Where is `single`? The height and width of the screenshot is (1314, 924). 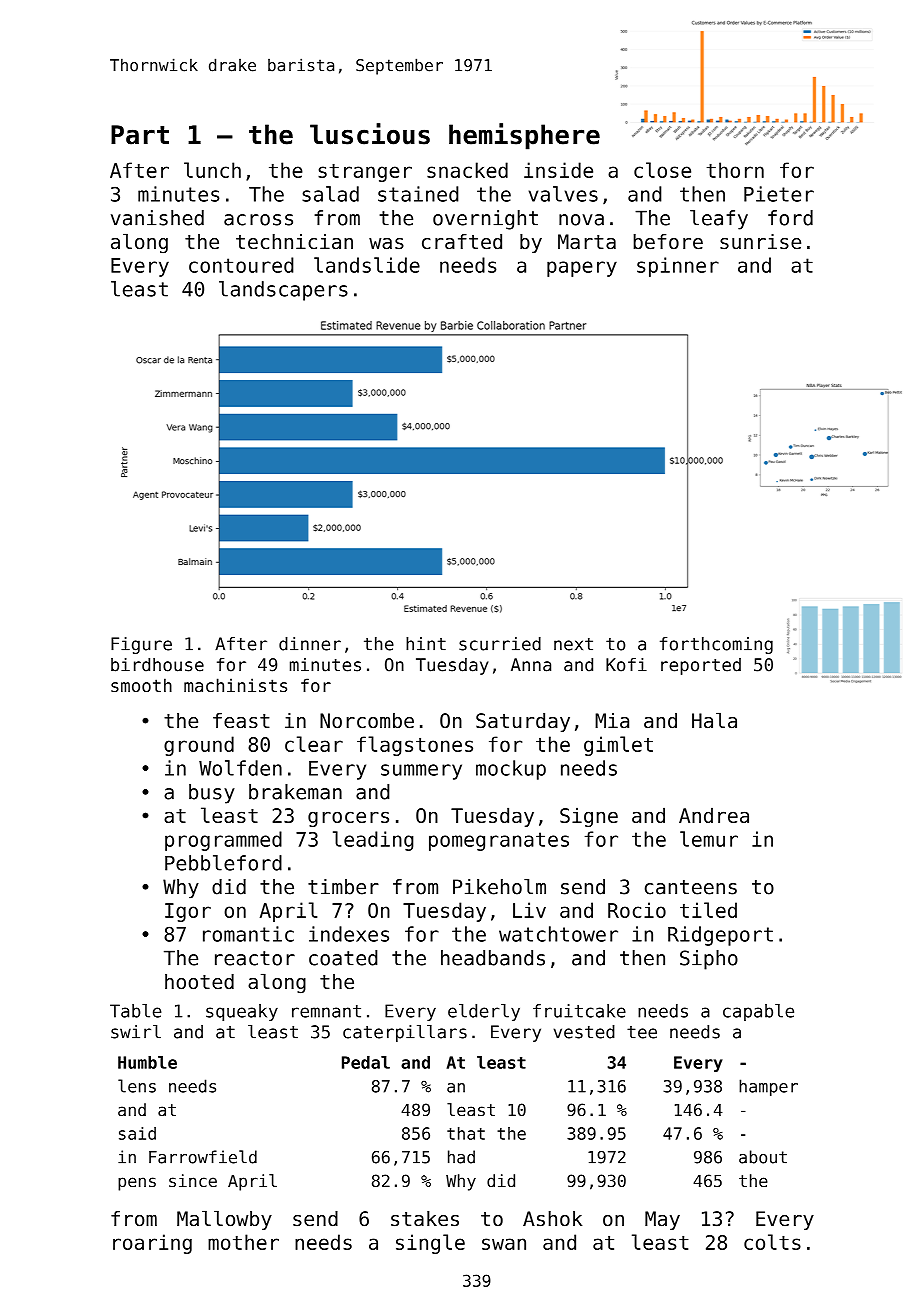 single is located at coordinates (430, 1244).
